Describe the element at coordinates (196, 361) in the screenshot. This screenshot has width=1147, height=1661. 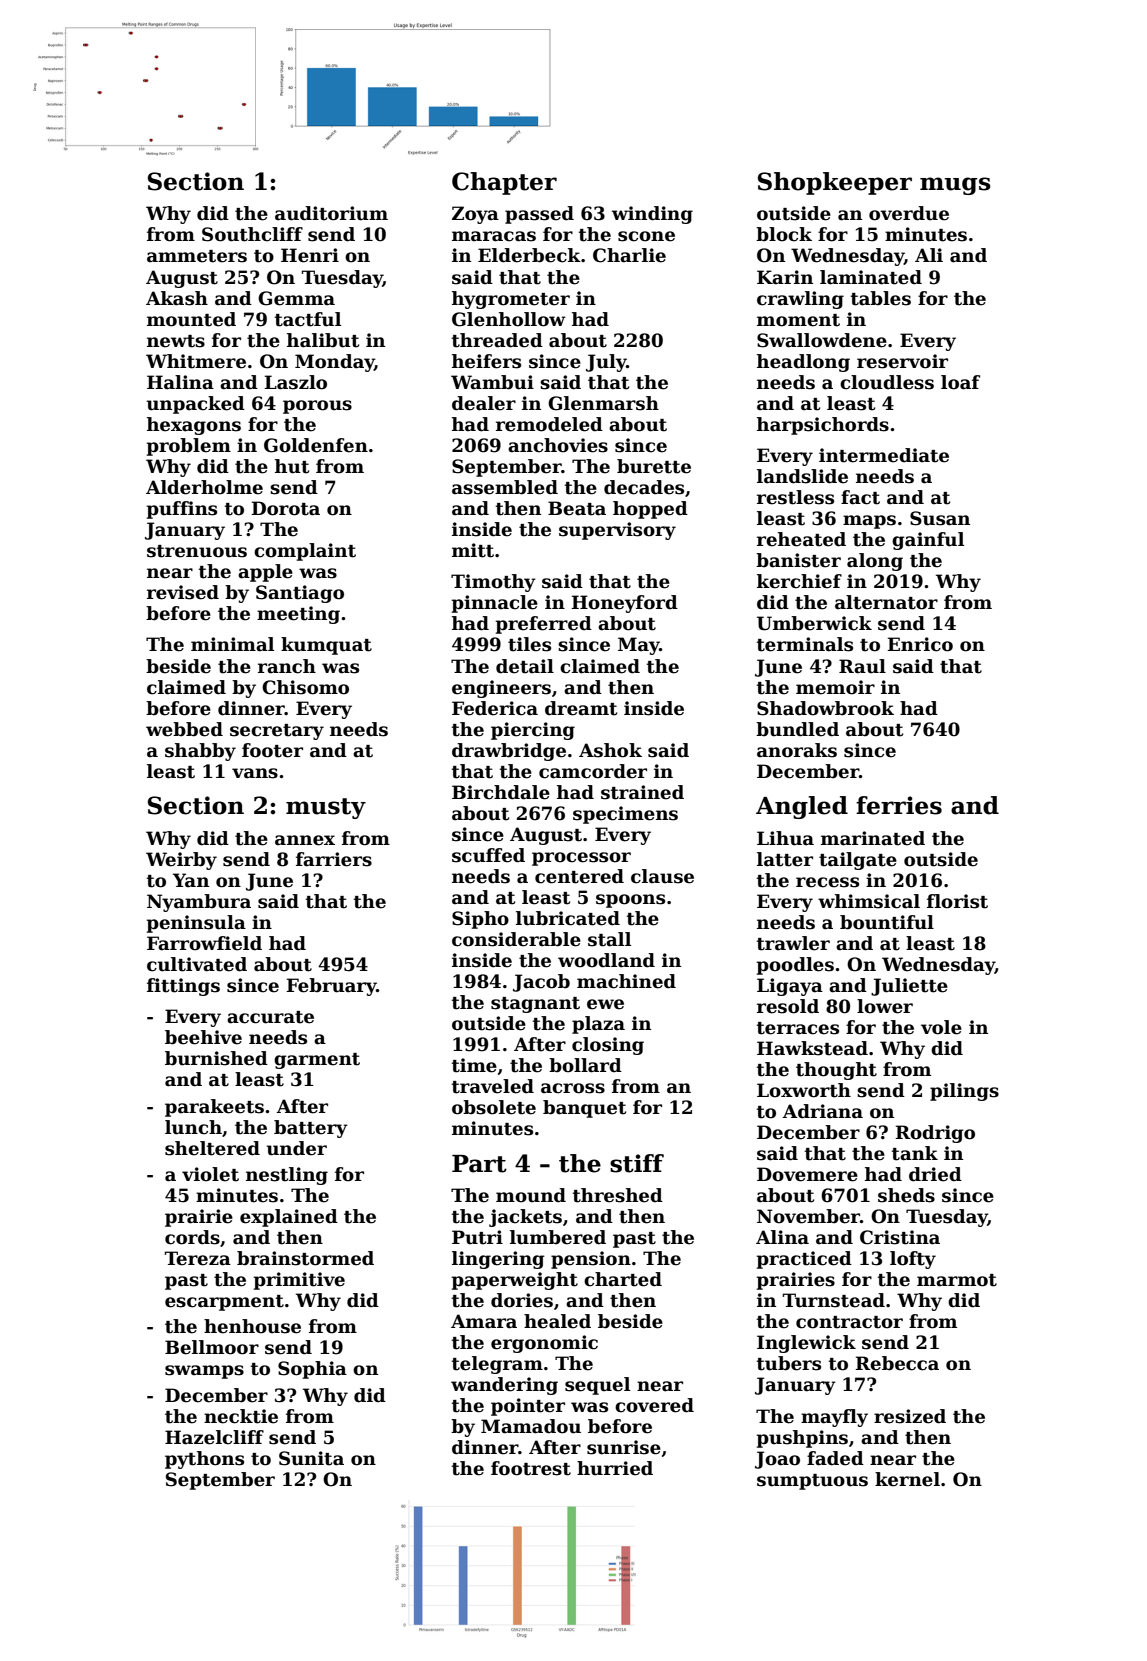
I see `Whitmere` at that location.
